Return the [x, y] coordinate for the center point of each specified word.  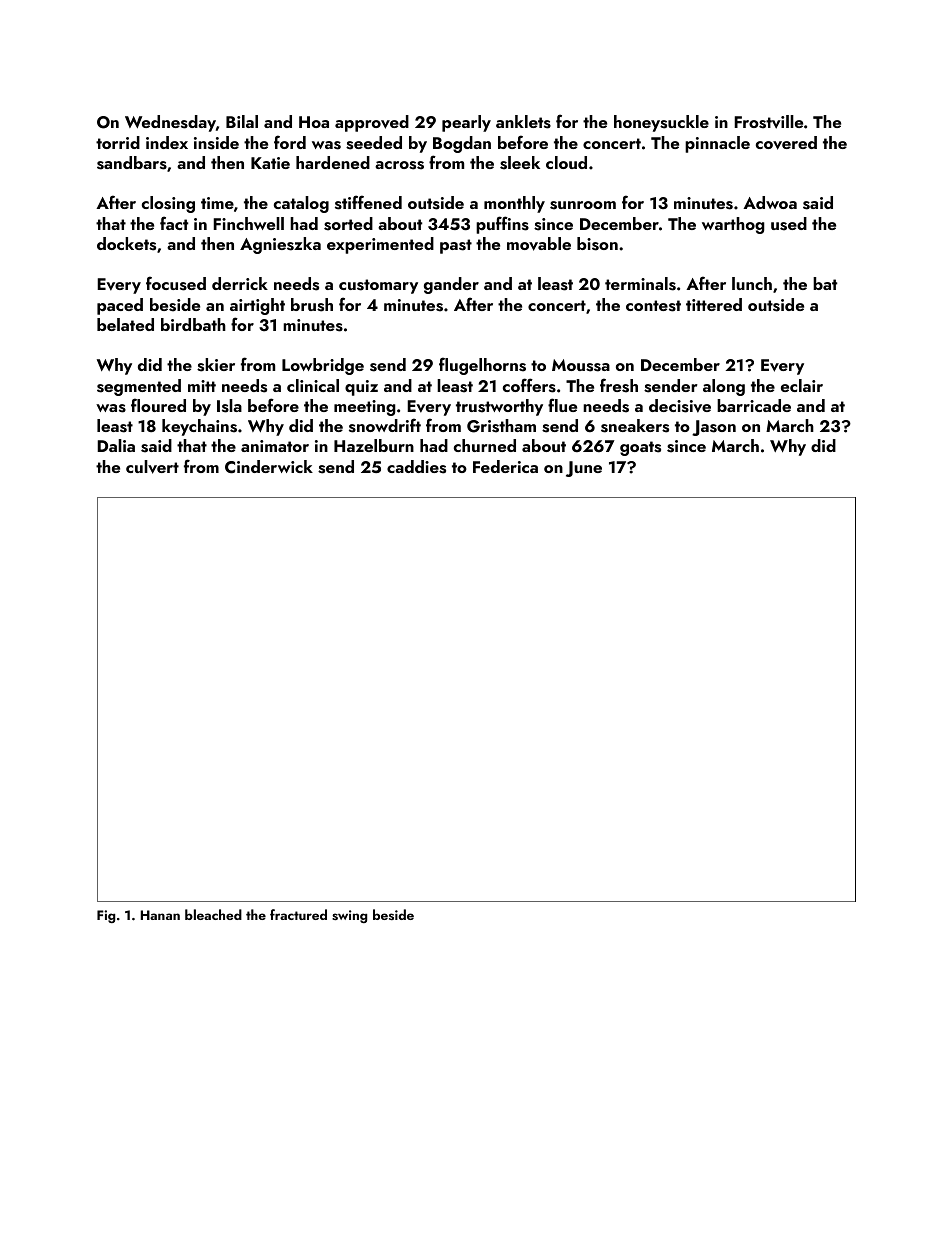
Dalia [116, 445]
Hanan [160, 915]
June [584, 469]
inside [216, 143]
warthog [733, 225]
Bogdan [462, 144]
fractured [298, 914]
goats [640, 448]
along [724, 387]
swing [349, 916]
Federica [505, 466]
